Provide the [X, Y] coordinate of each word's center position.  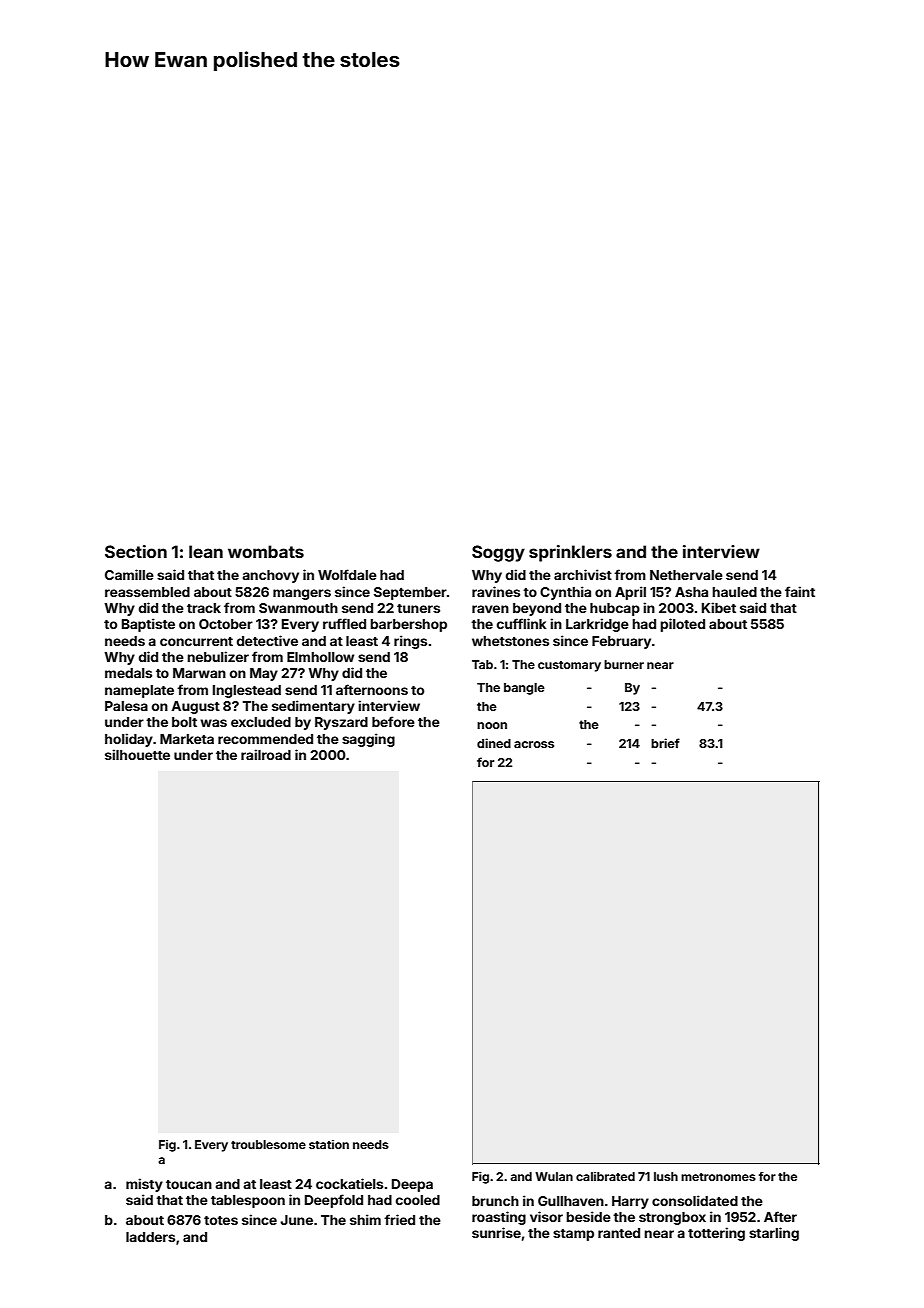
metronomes [718, 1177]
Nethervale [686, 575]
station [329, 1144]
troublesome [268, 1144]
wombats [266, 551]
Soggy [498, 553]
